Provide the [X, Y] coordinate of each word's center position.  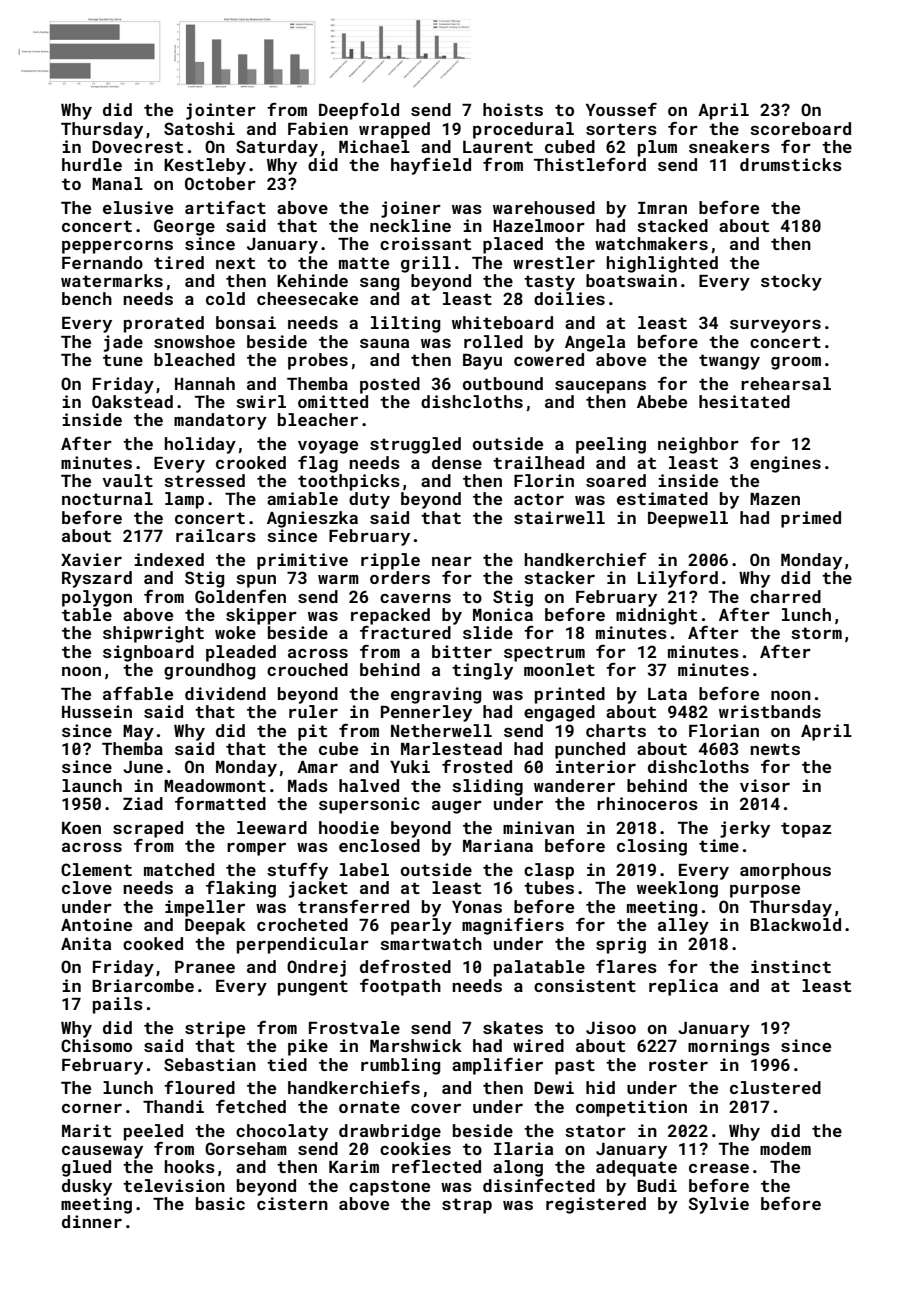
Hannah [205, 383]
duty [369, 500]
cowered [549, 359]
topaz [806, 830]
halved [369, 785]
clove [87, 887]
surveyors [775, 326]
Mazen [775, 499]
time [719, 845]
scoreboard [800, 128]
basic [220, 1203]
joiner [411, 209]
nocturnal [107, 498]
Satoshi [199, 128]
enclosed [379, 845]
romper [256, 849]
